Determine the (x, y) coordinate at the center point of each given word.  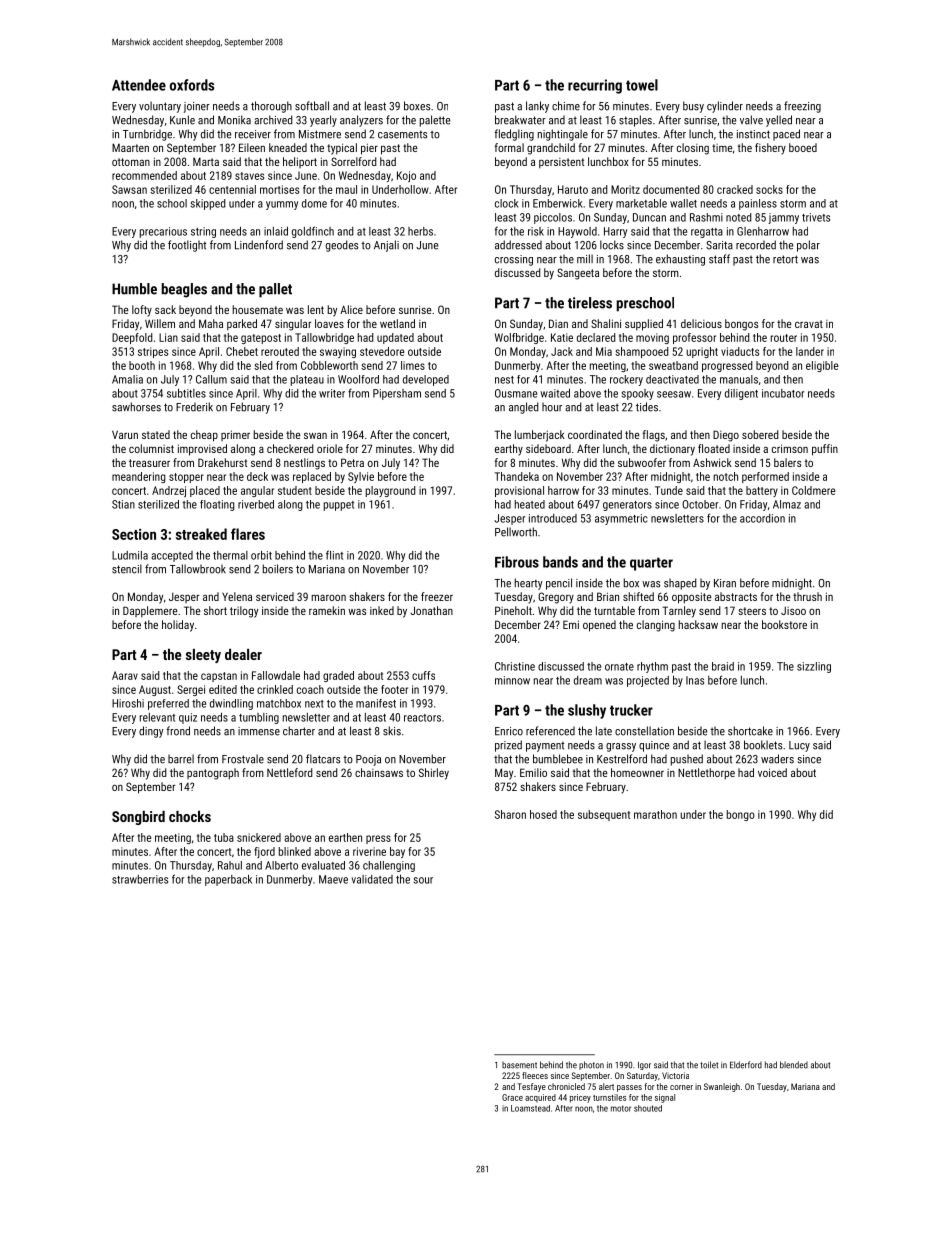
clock (507, 203)
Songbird (138, 818)
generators (627, 506)
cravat (809, 324)
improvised (202, 450)
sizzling (814, 667)
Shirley (434, 774)
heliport (300, 162)
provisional (519, 491)
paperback (228, 880)
